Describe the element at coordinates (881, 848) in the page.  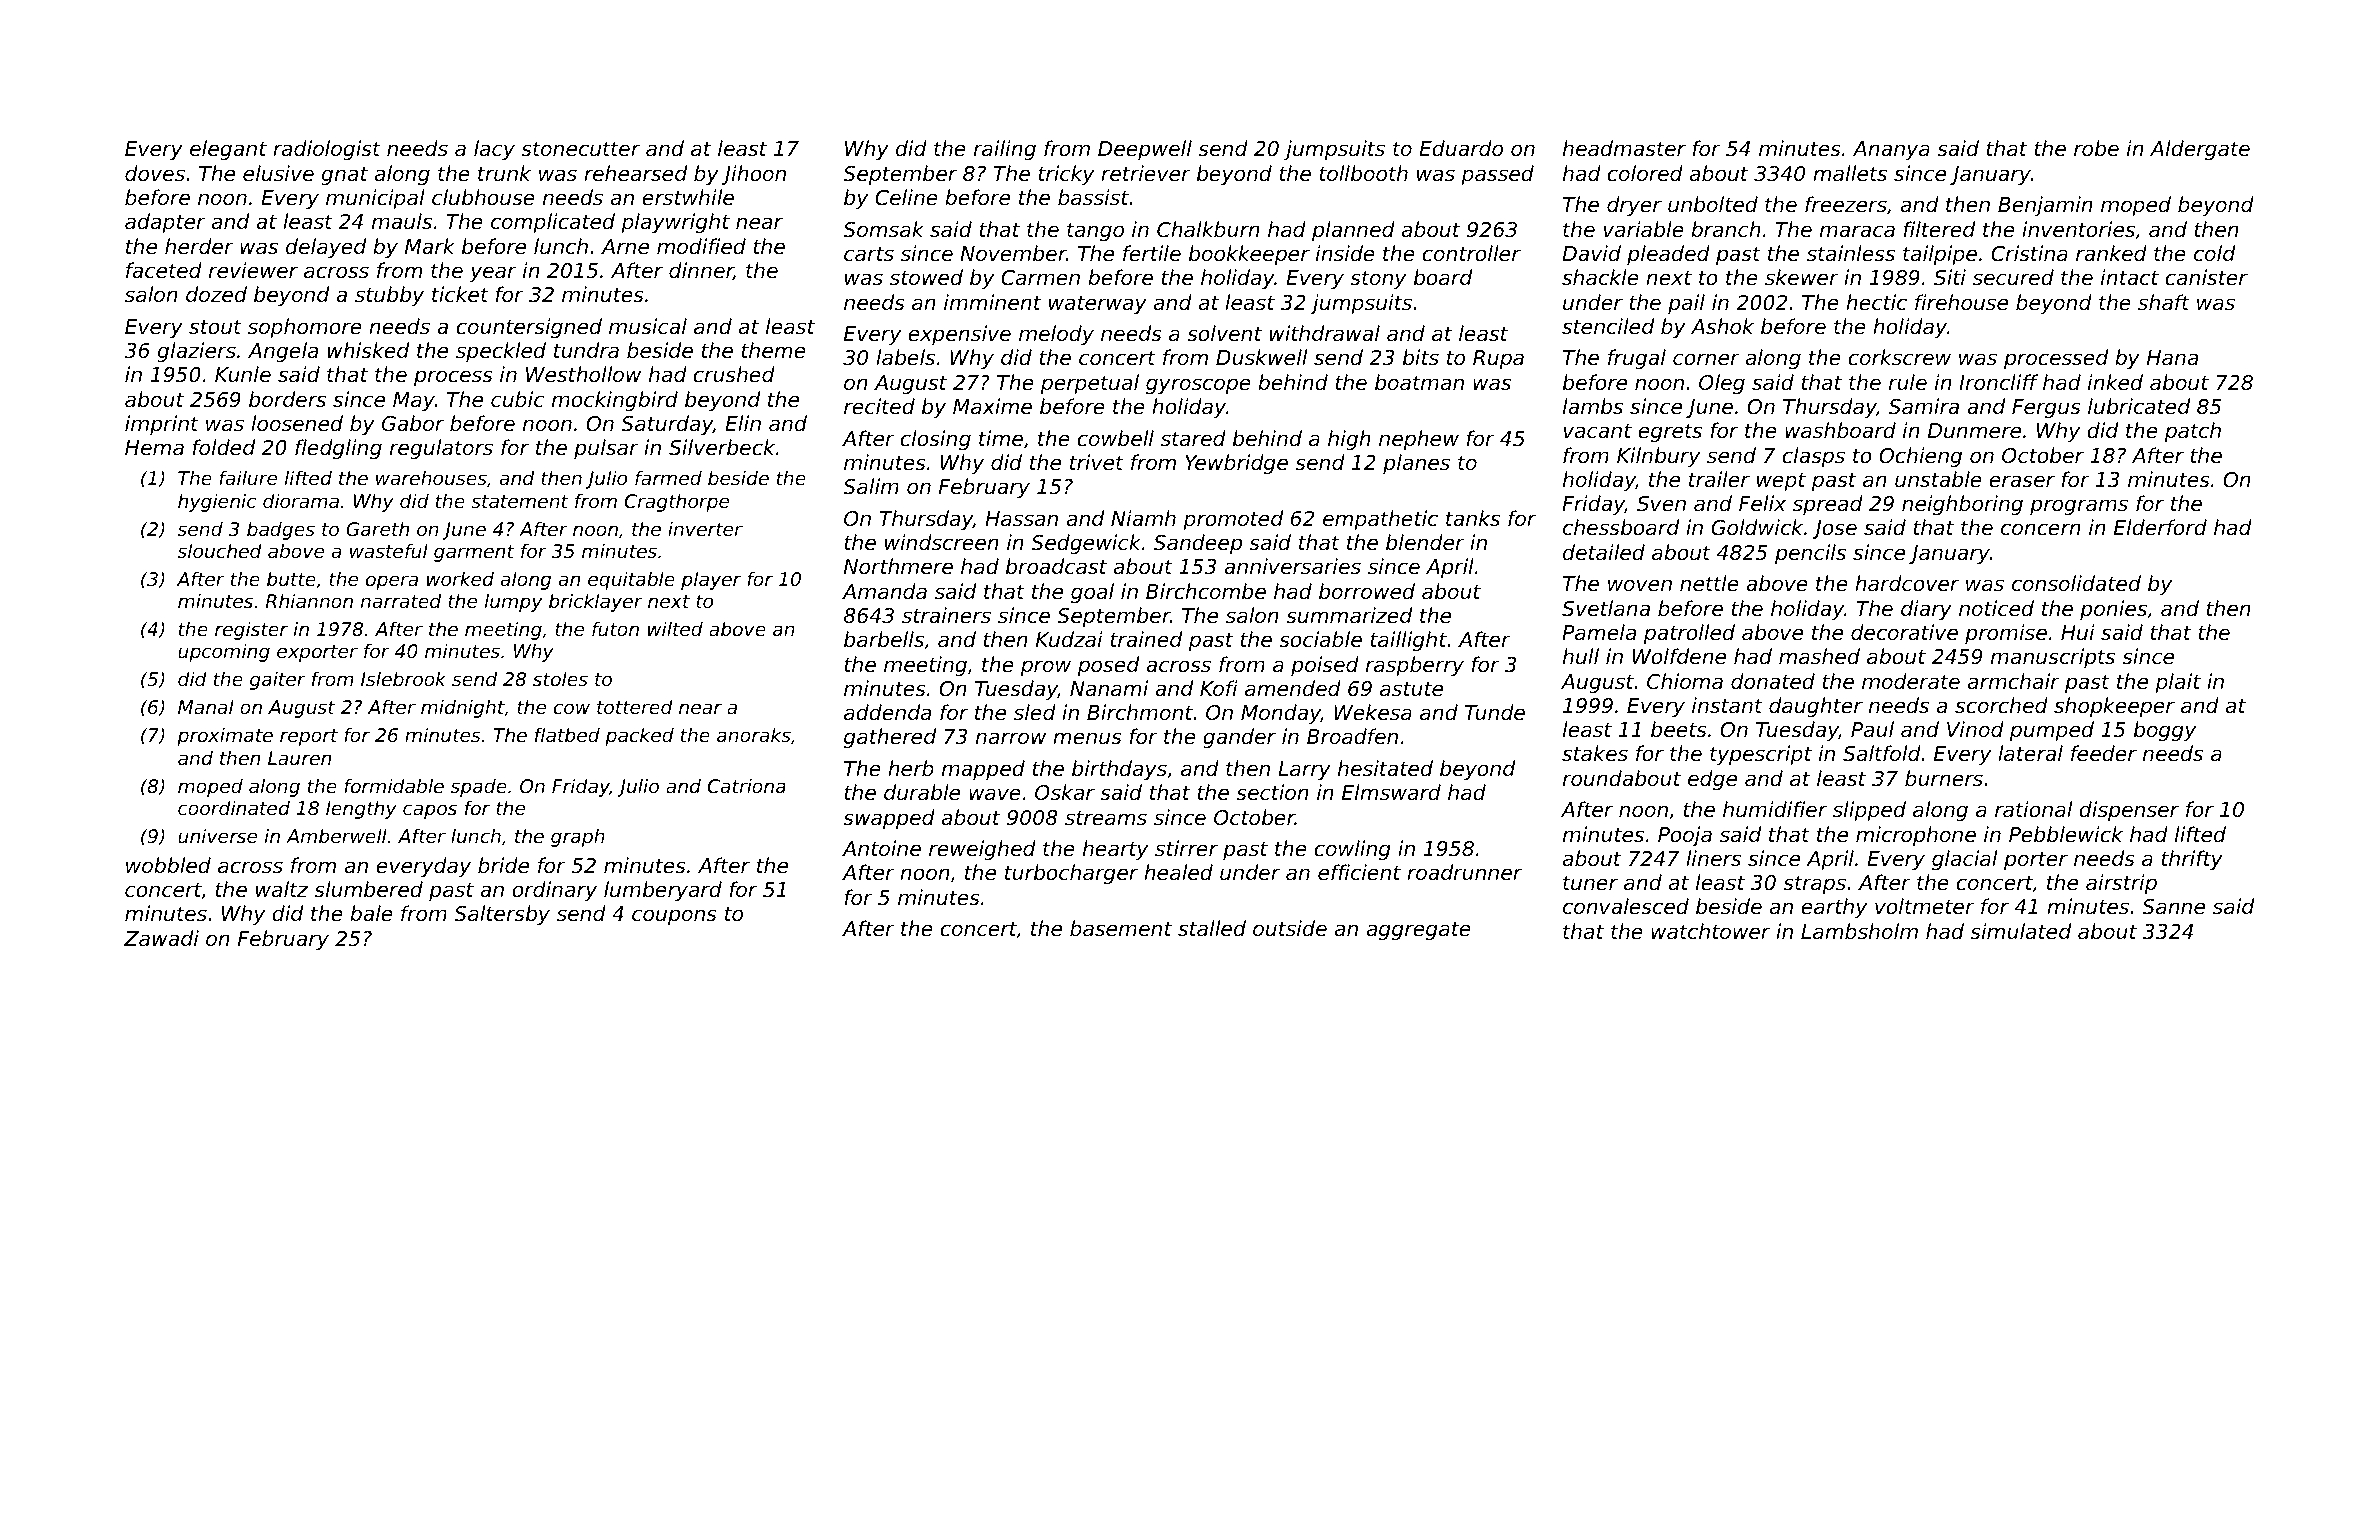
I see `Antoine` at that location.
